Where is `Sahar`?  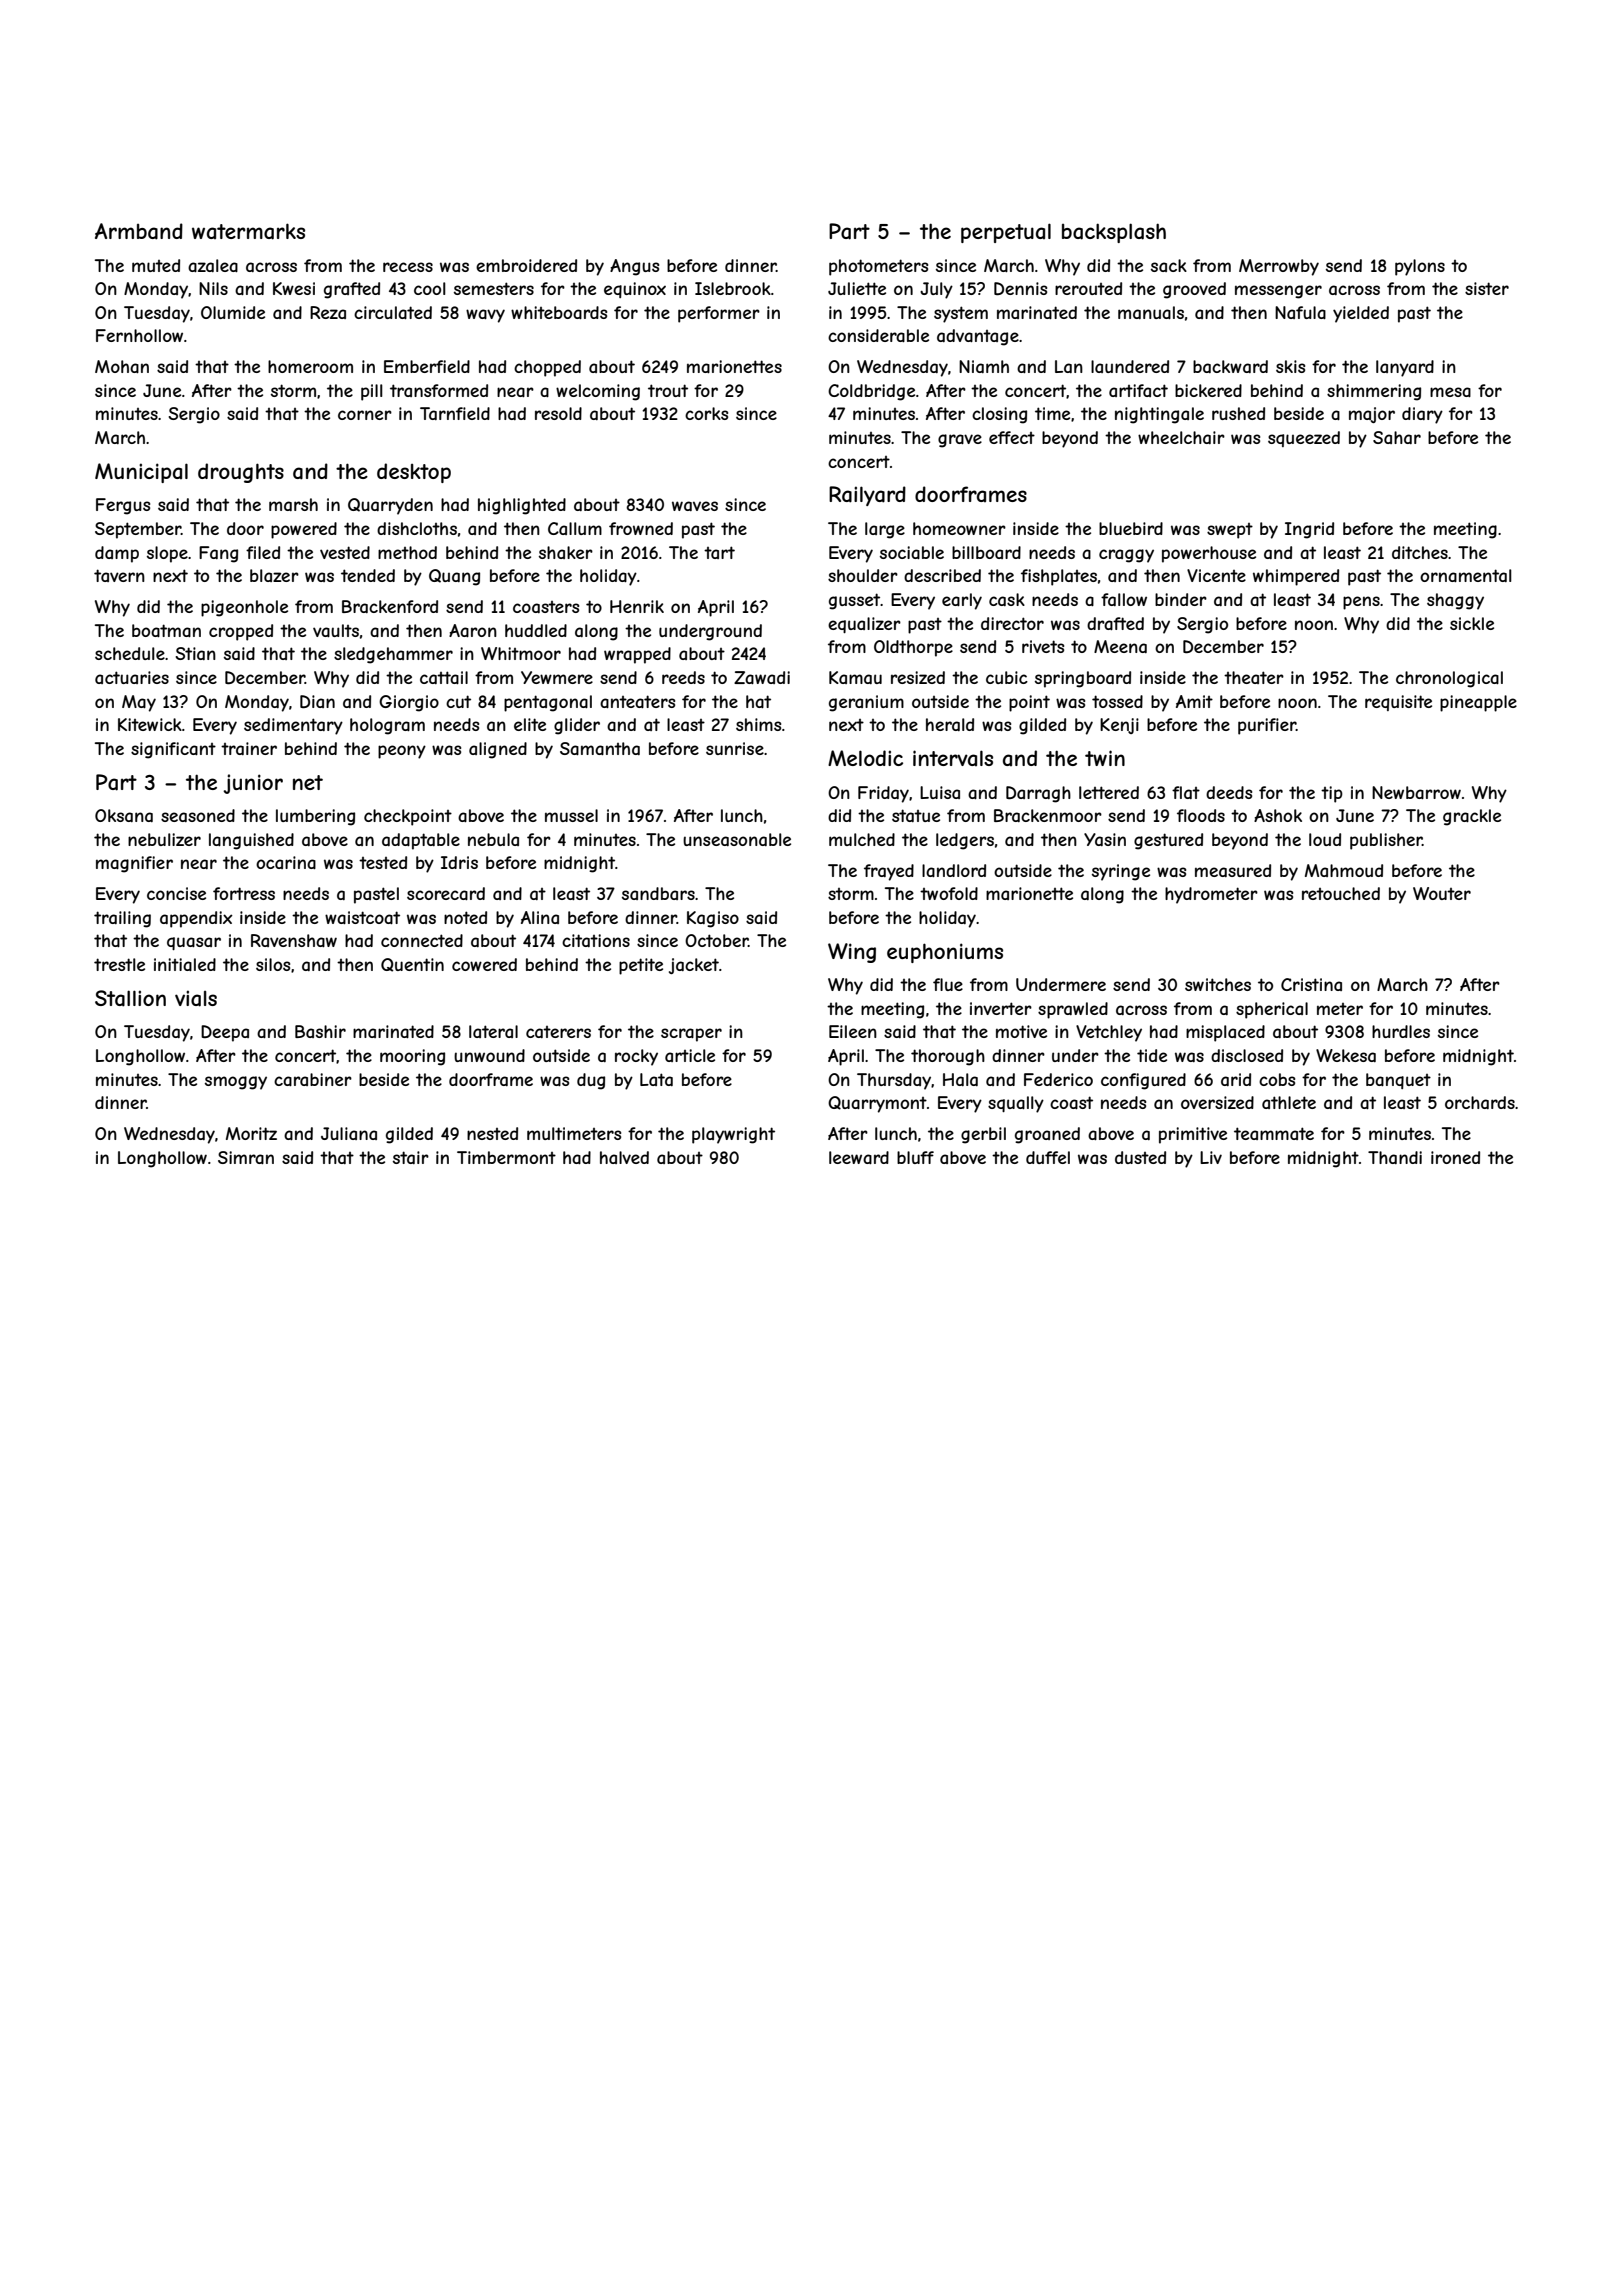
Sahar is located at coordinates (1397, 437).
